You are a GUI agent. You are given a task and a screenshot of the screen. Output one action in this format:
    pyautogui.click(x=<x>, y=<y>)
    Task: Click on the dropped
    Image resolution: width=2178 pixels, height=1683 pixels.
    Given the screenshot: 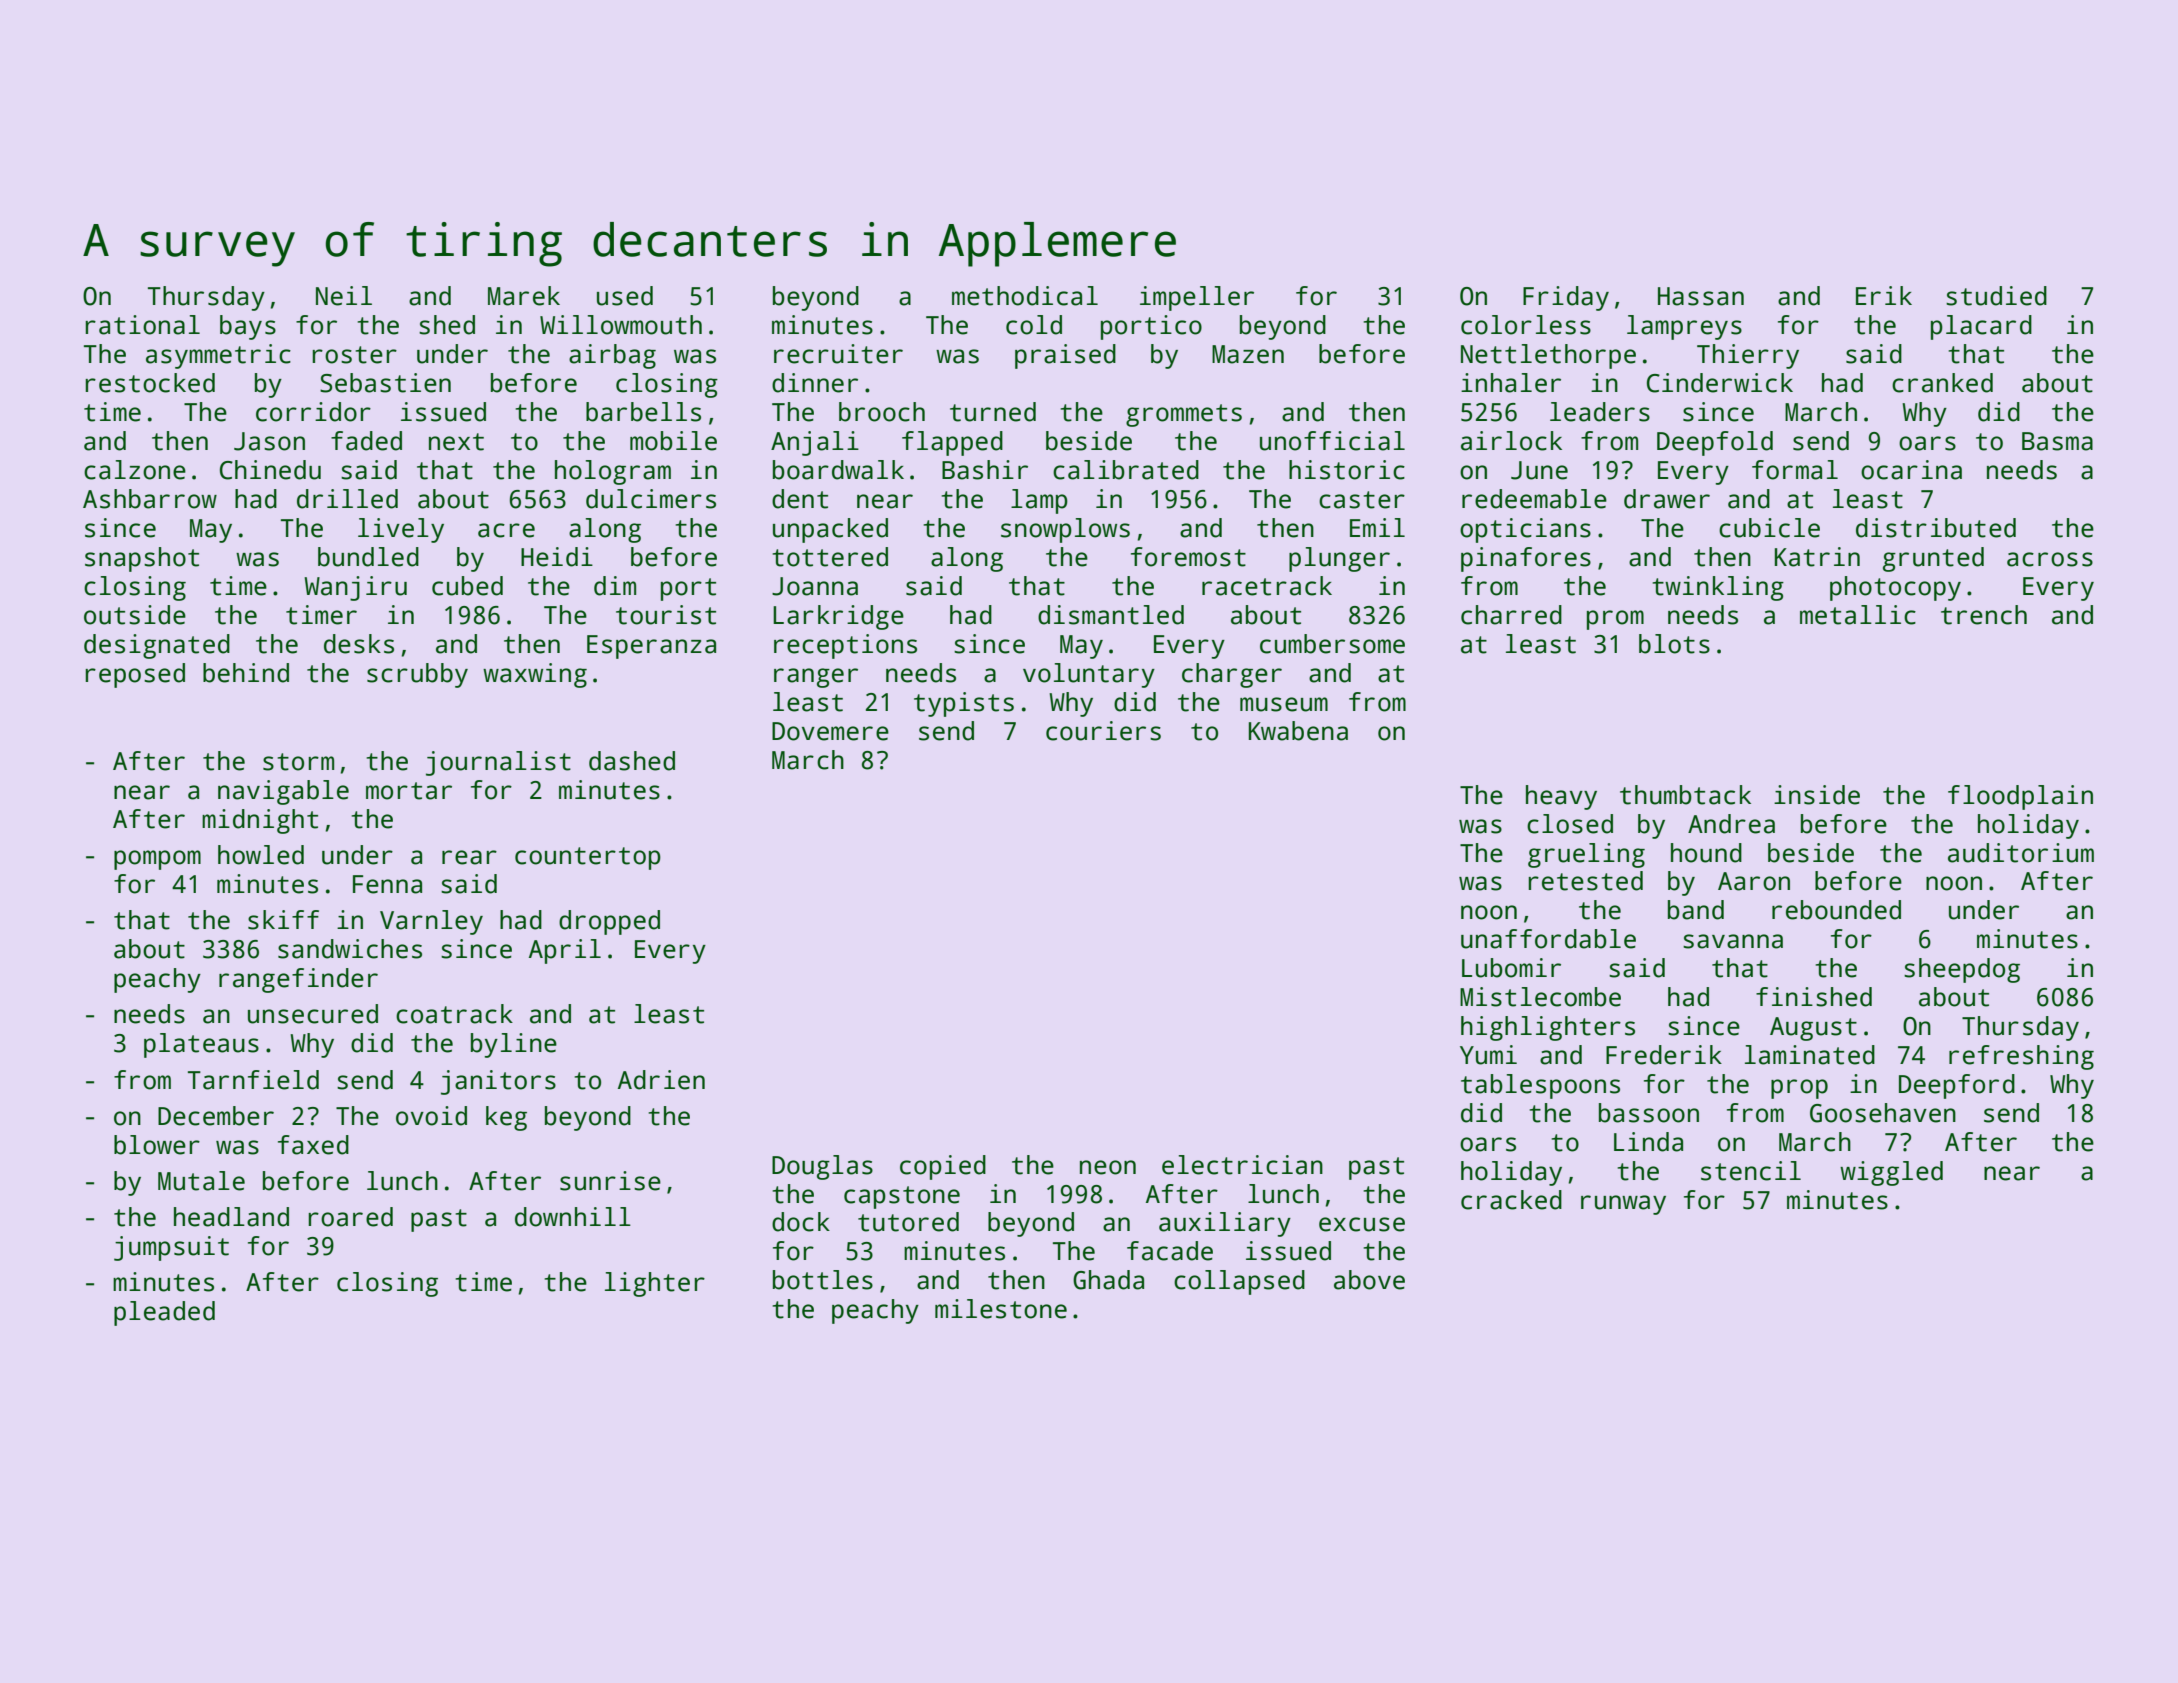 What is the action you would take?
    pyautogui.click(x=609, y=922)
